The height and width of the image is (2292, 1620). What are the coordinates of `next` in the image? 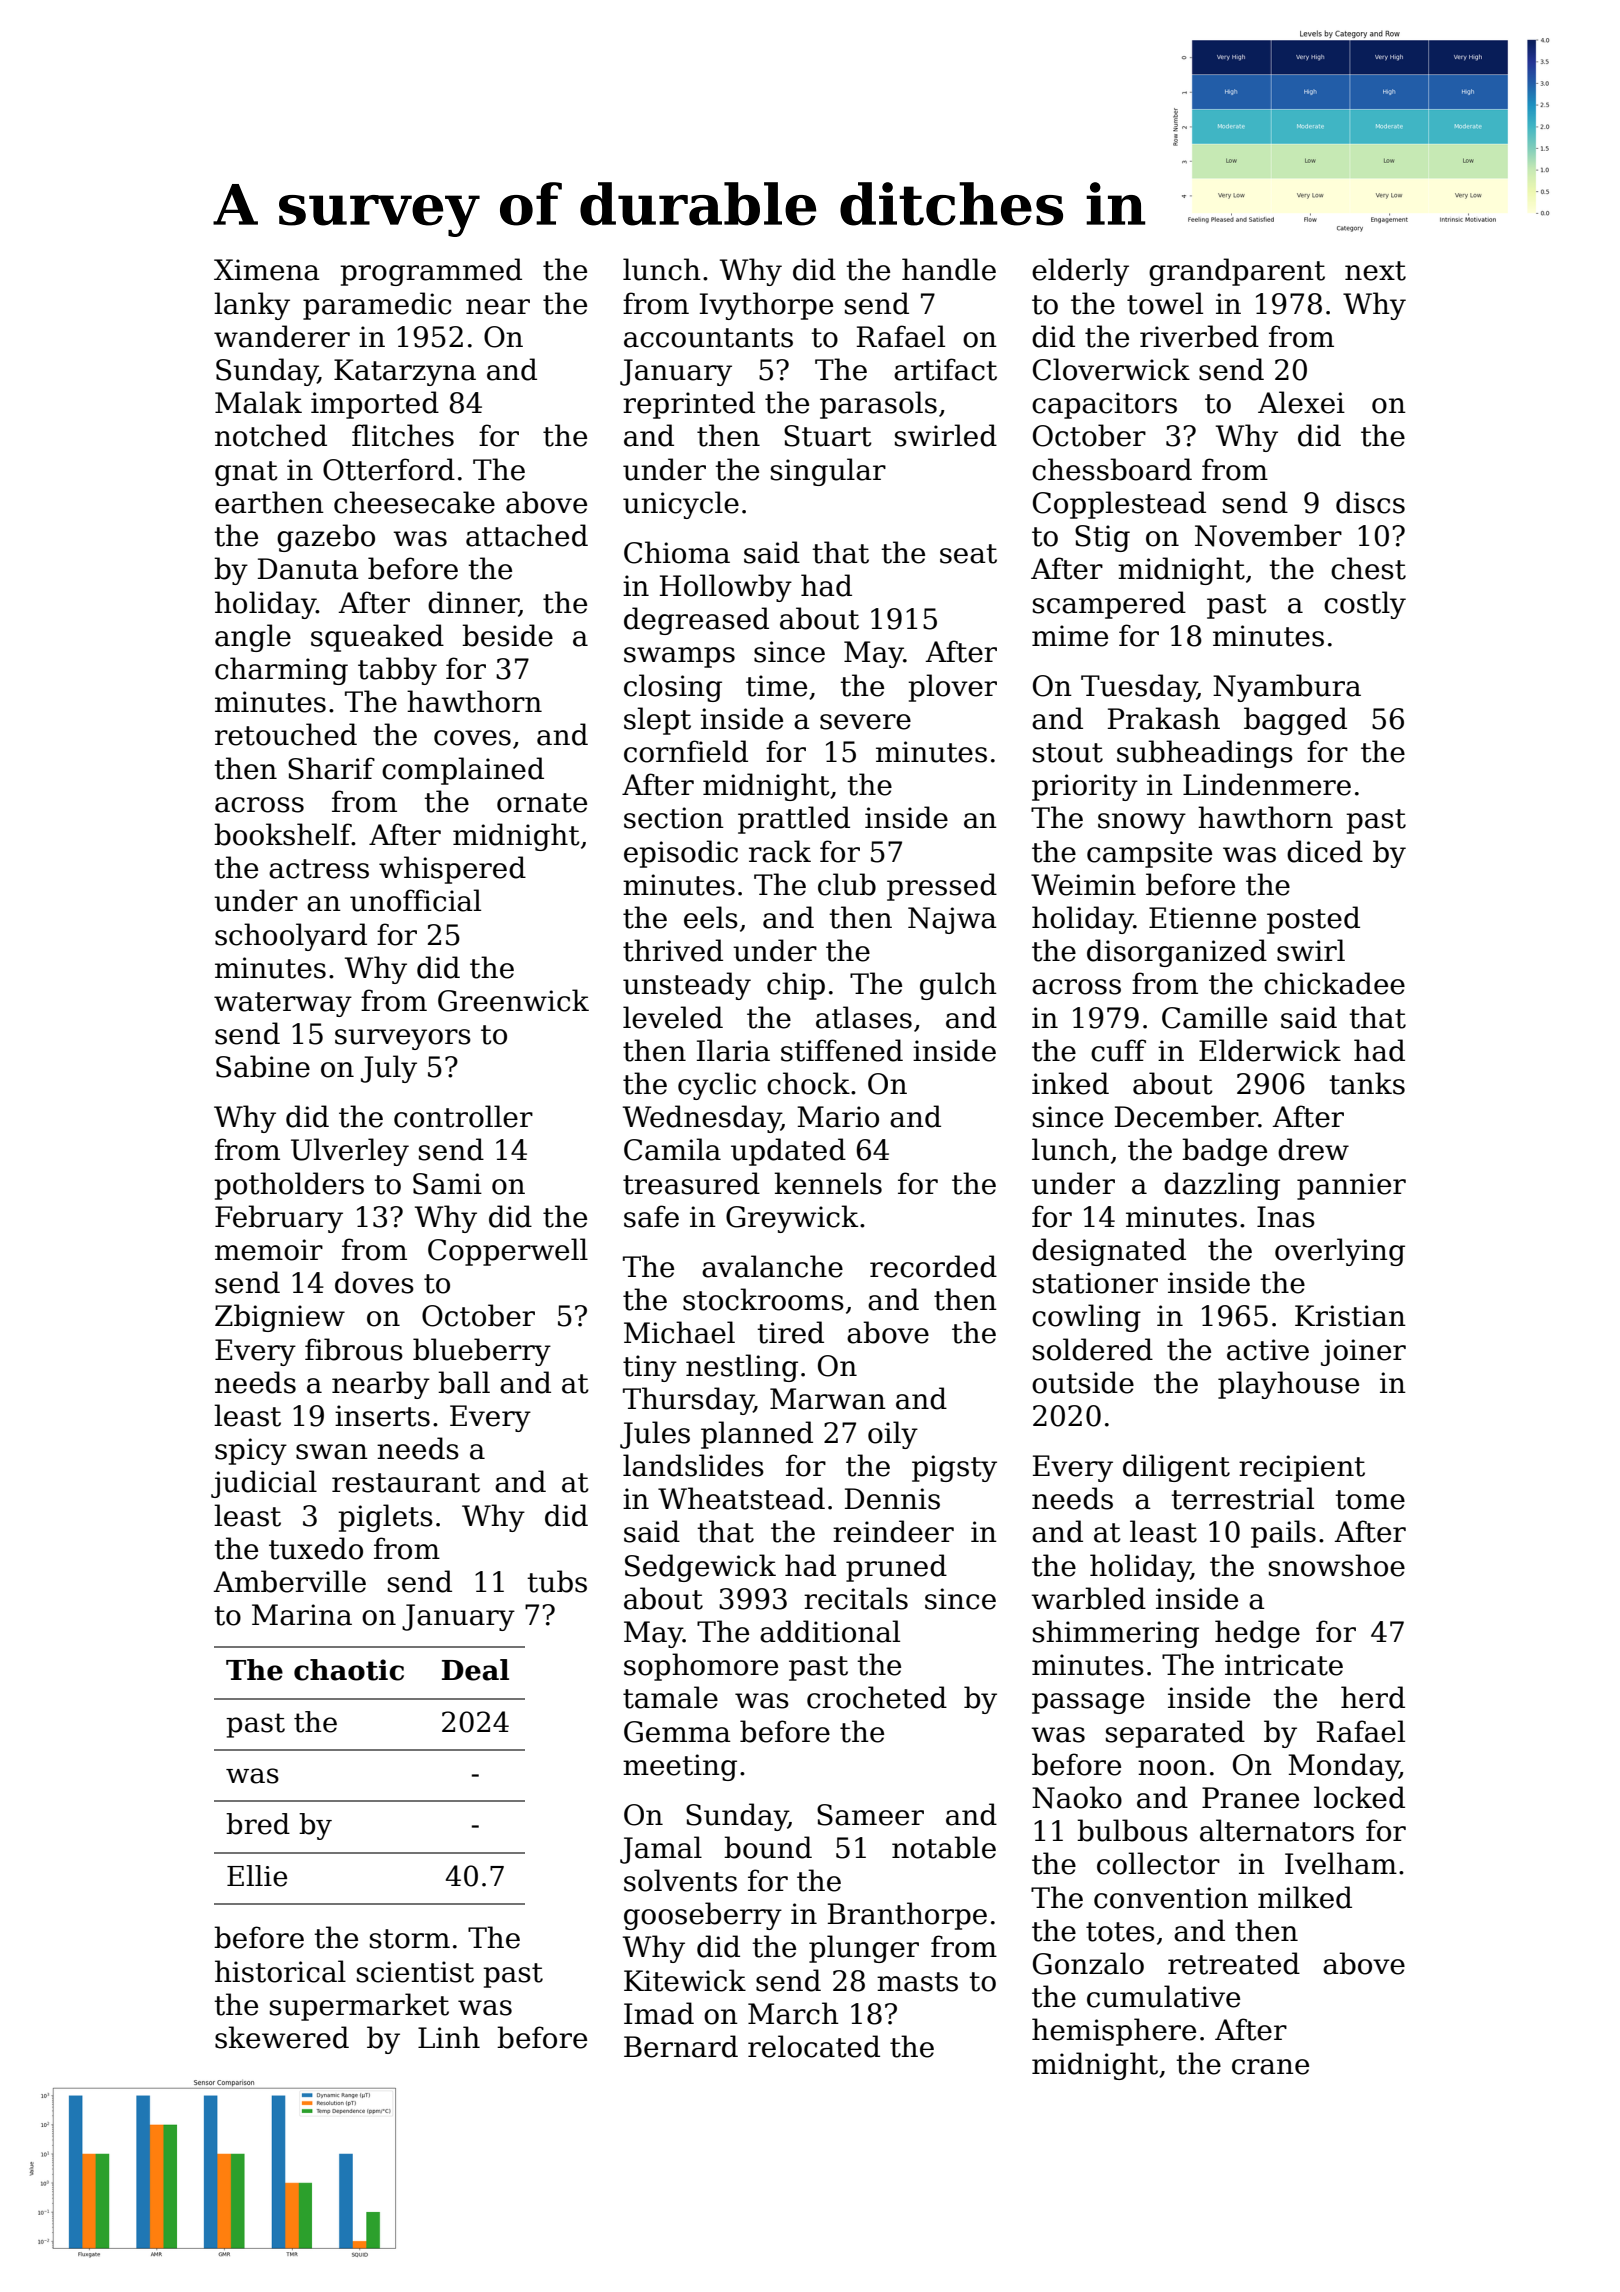 It's located at (1375, 271).
